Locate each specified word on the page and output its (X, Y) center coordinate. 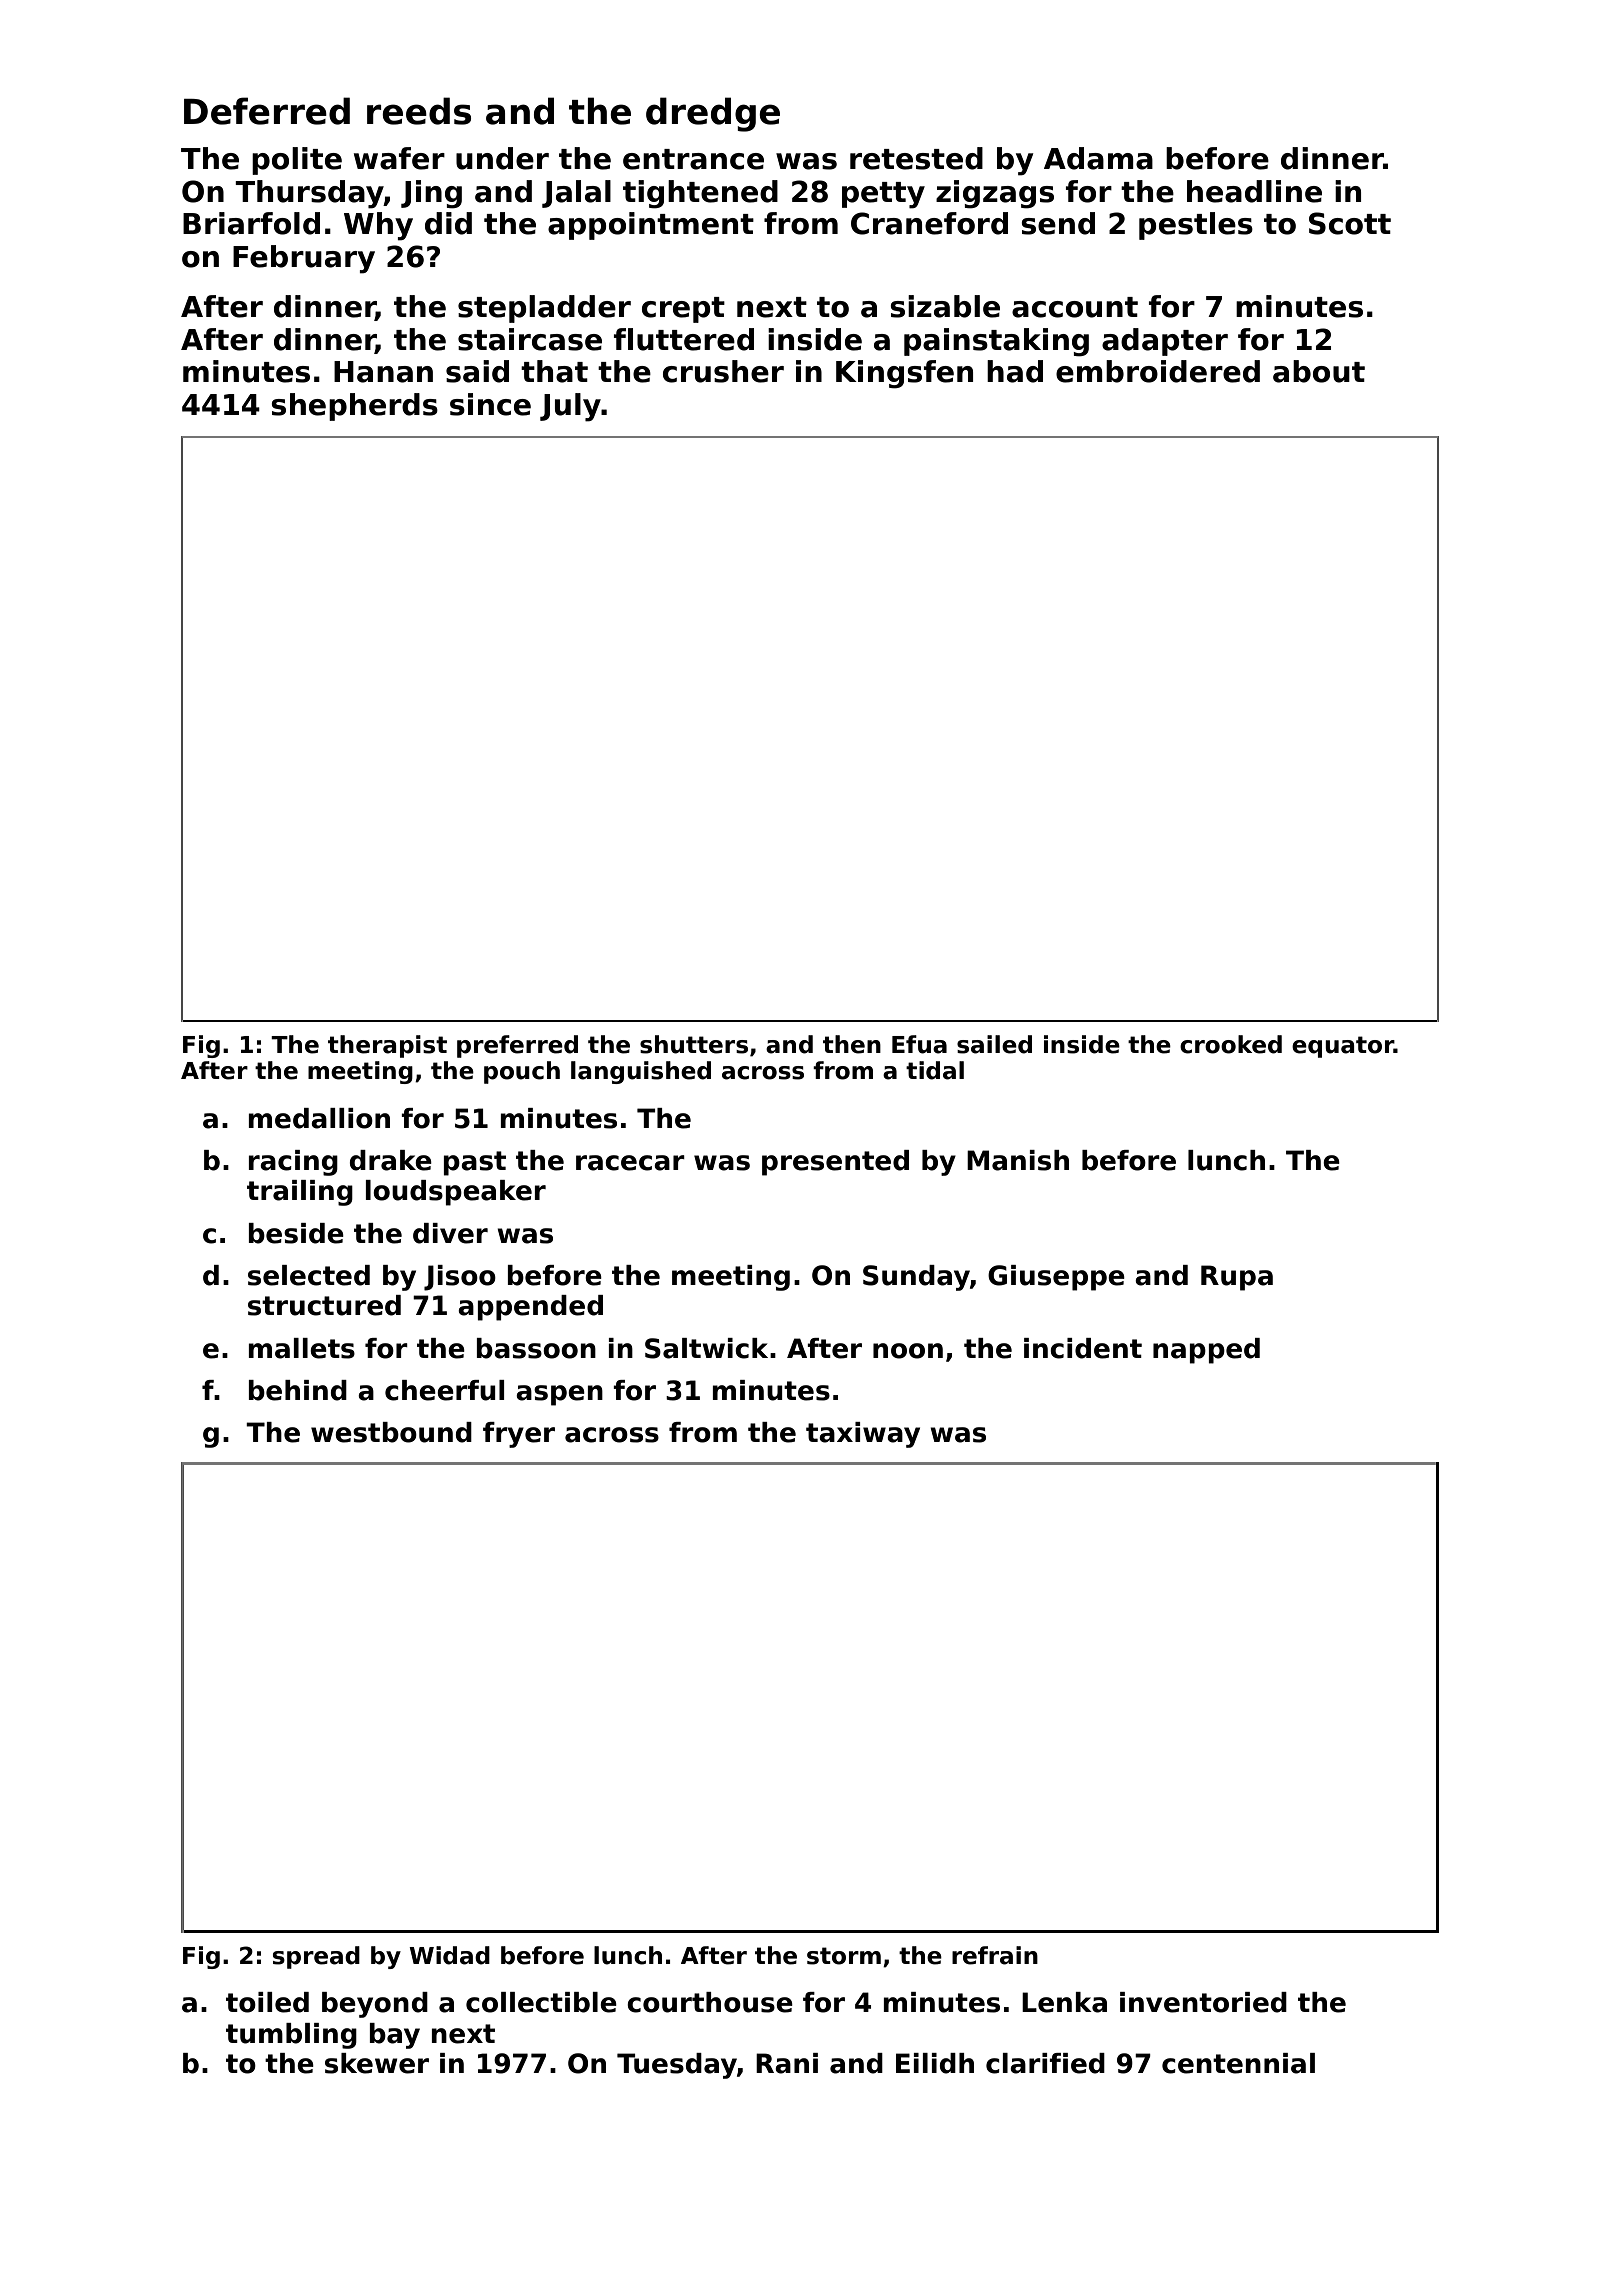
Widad (449, 1955)
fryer (519, 1435)
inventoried (1203, 2002)
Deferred (267, 111)
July (571, 407)
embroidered (1158, 371)
